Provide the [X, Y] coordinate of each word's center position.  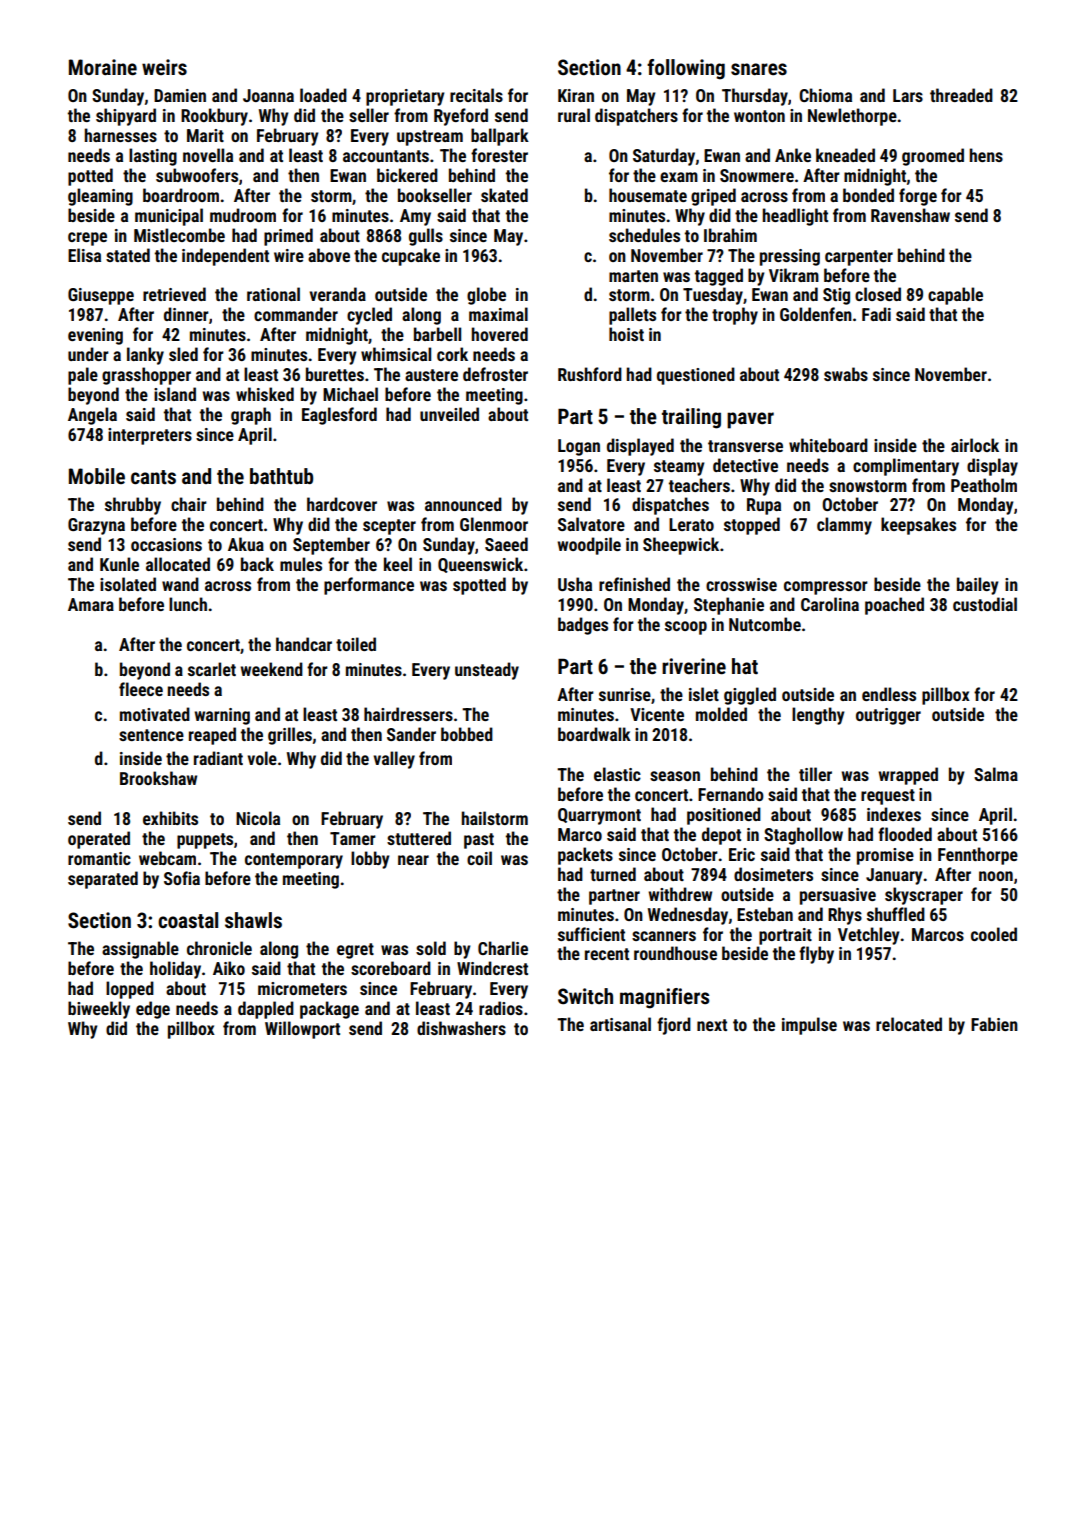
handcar [304, 644]
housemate [648, 195]
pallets [632, 316]
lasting [153, 157]
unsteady [487, 671]
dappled [266, 1010]
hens [986, 155]
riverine [694, 666]
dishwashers [461, 1028]
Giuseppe [101, 296]
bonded [868, 195]
